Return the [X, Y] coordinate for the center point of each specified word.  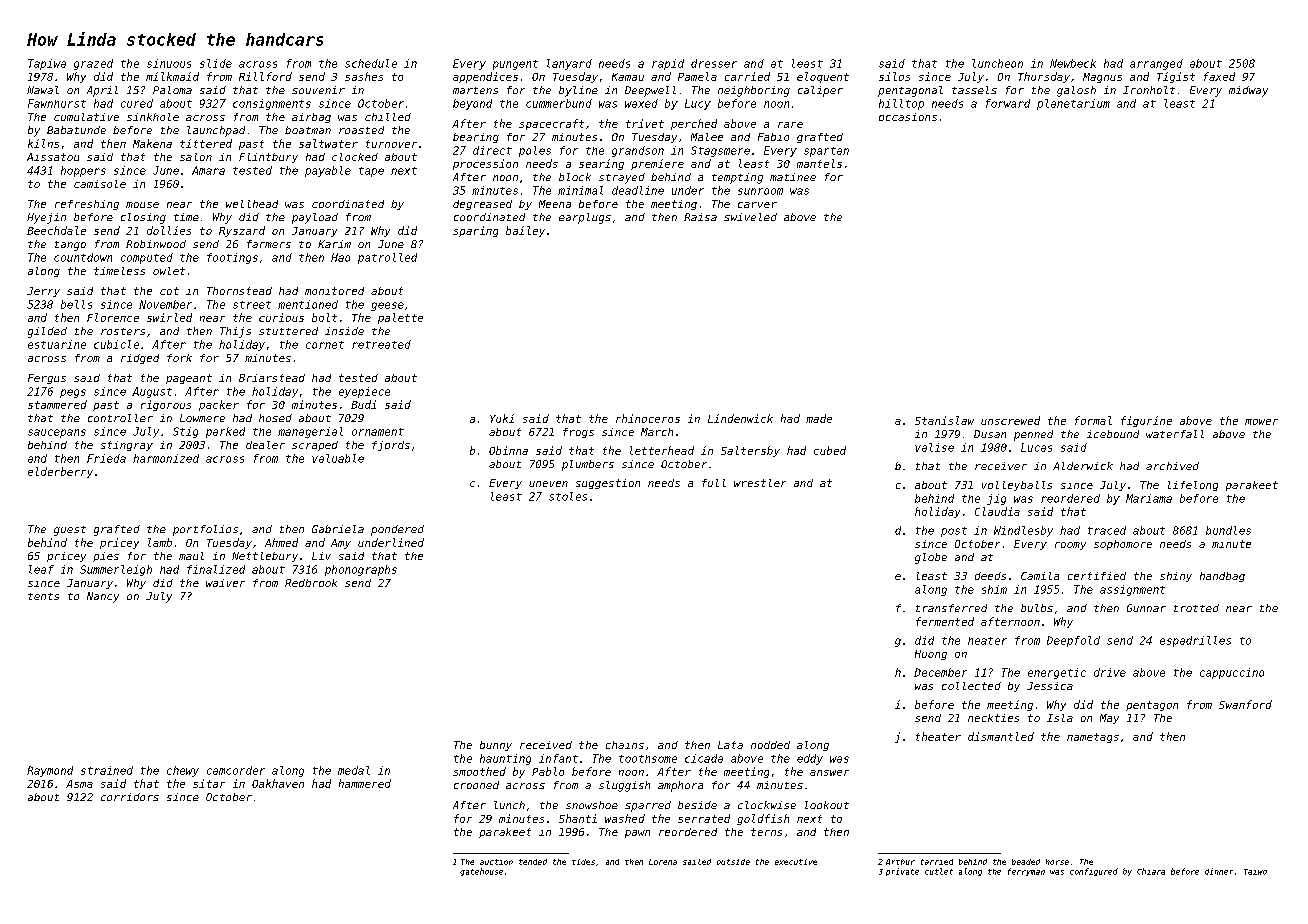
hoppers [83, 171]
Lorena [663, 862]
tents [43, 596]
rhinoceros [648, 418]
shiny [1176, 577]
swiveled [750, 217]
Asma [79, 784]
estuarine [57, 344]
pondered [397, 530]
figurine [1146, 421]
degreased [482, 205]
